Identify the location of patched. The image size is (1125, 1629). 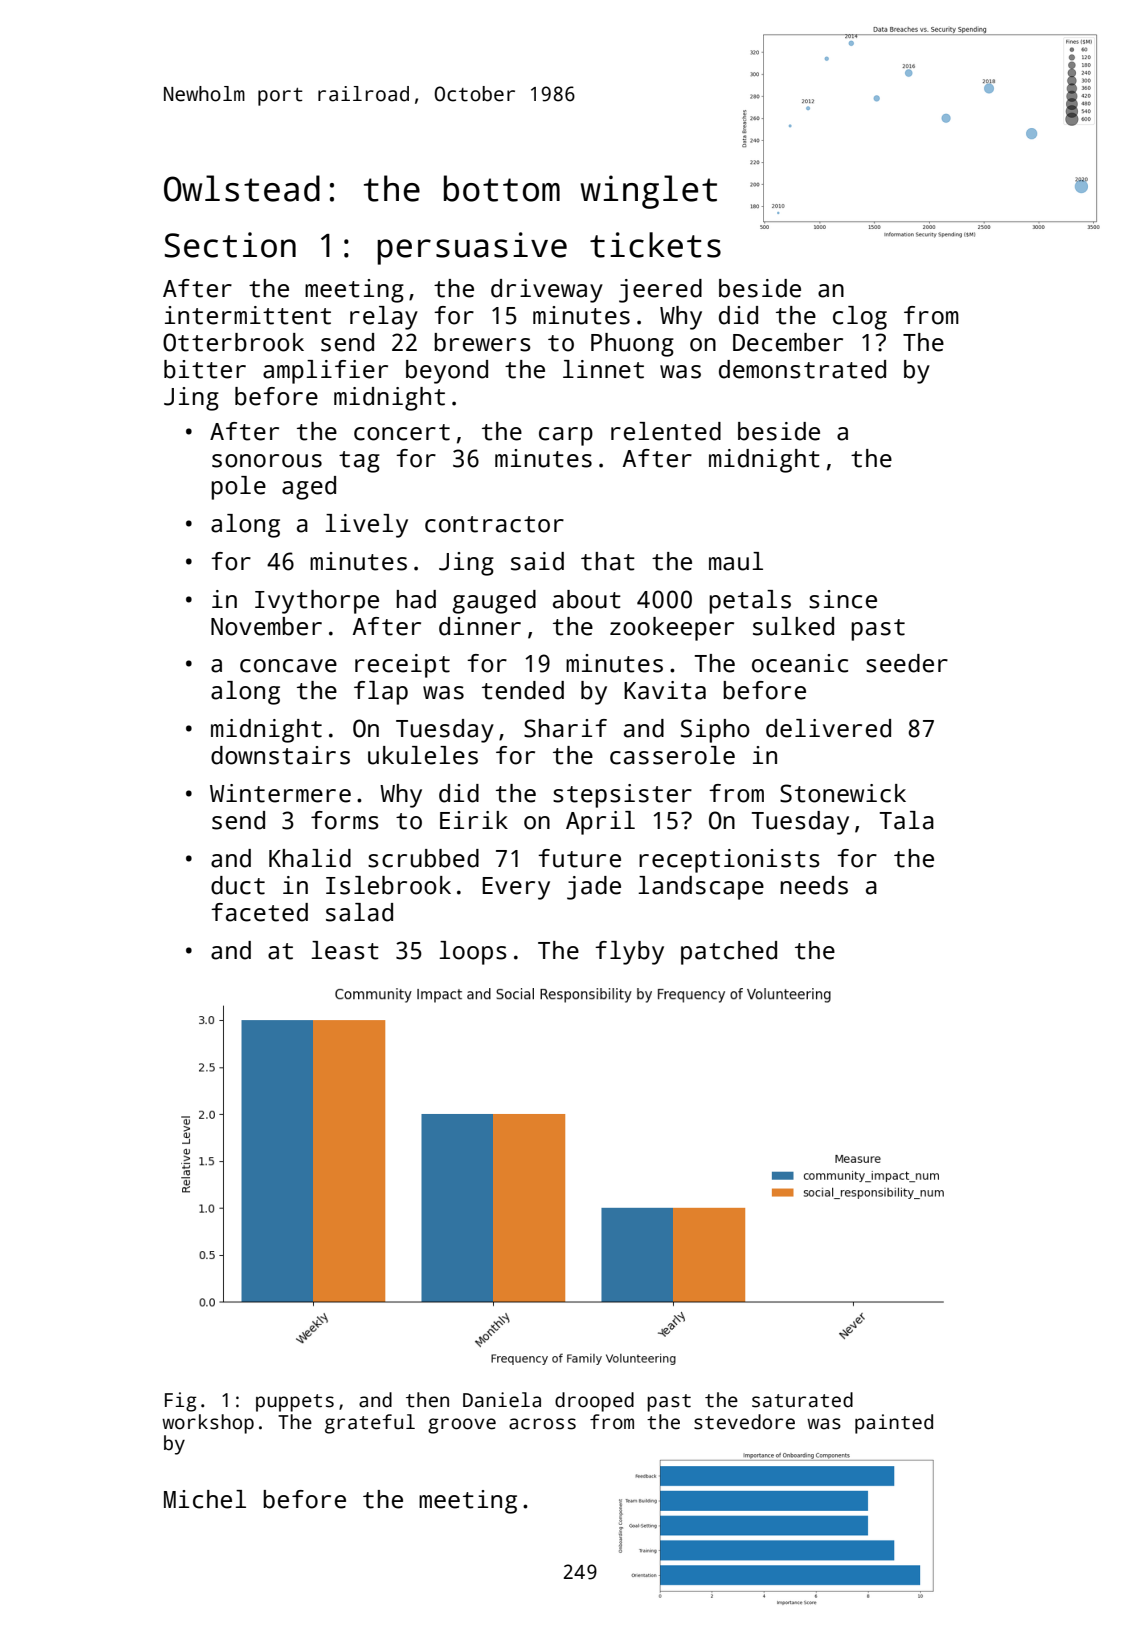
(729, 953).
